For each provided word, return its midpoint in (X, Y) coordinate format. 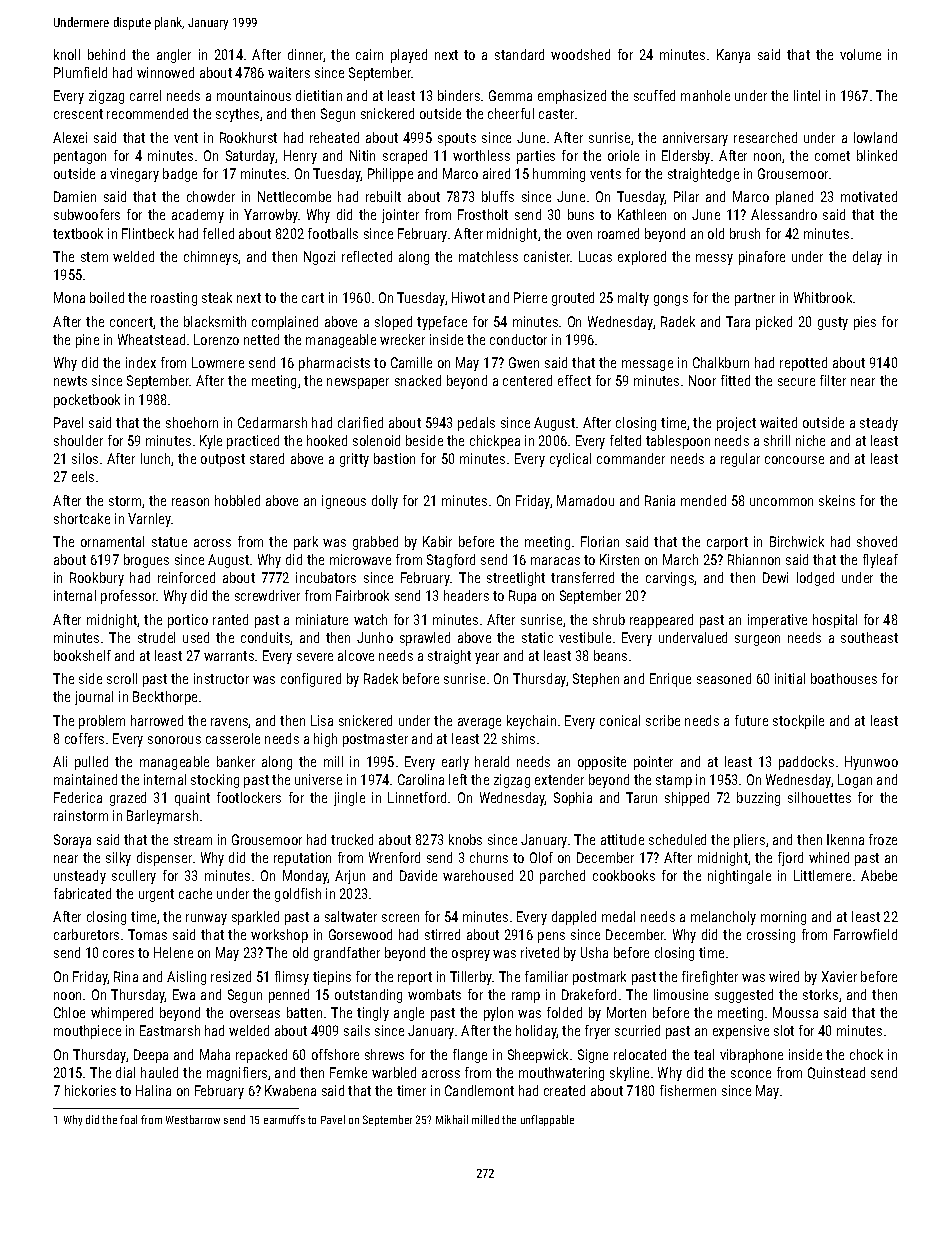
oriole (623, 155)
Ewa (184, 994)
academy (198, 216)
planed (794, 198)
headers (466, 595)
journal (94, 698)
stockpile (798, 722)
